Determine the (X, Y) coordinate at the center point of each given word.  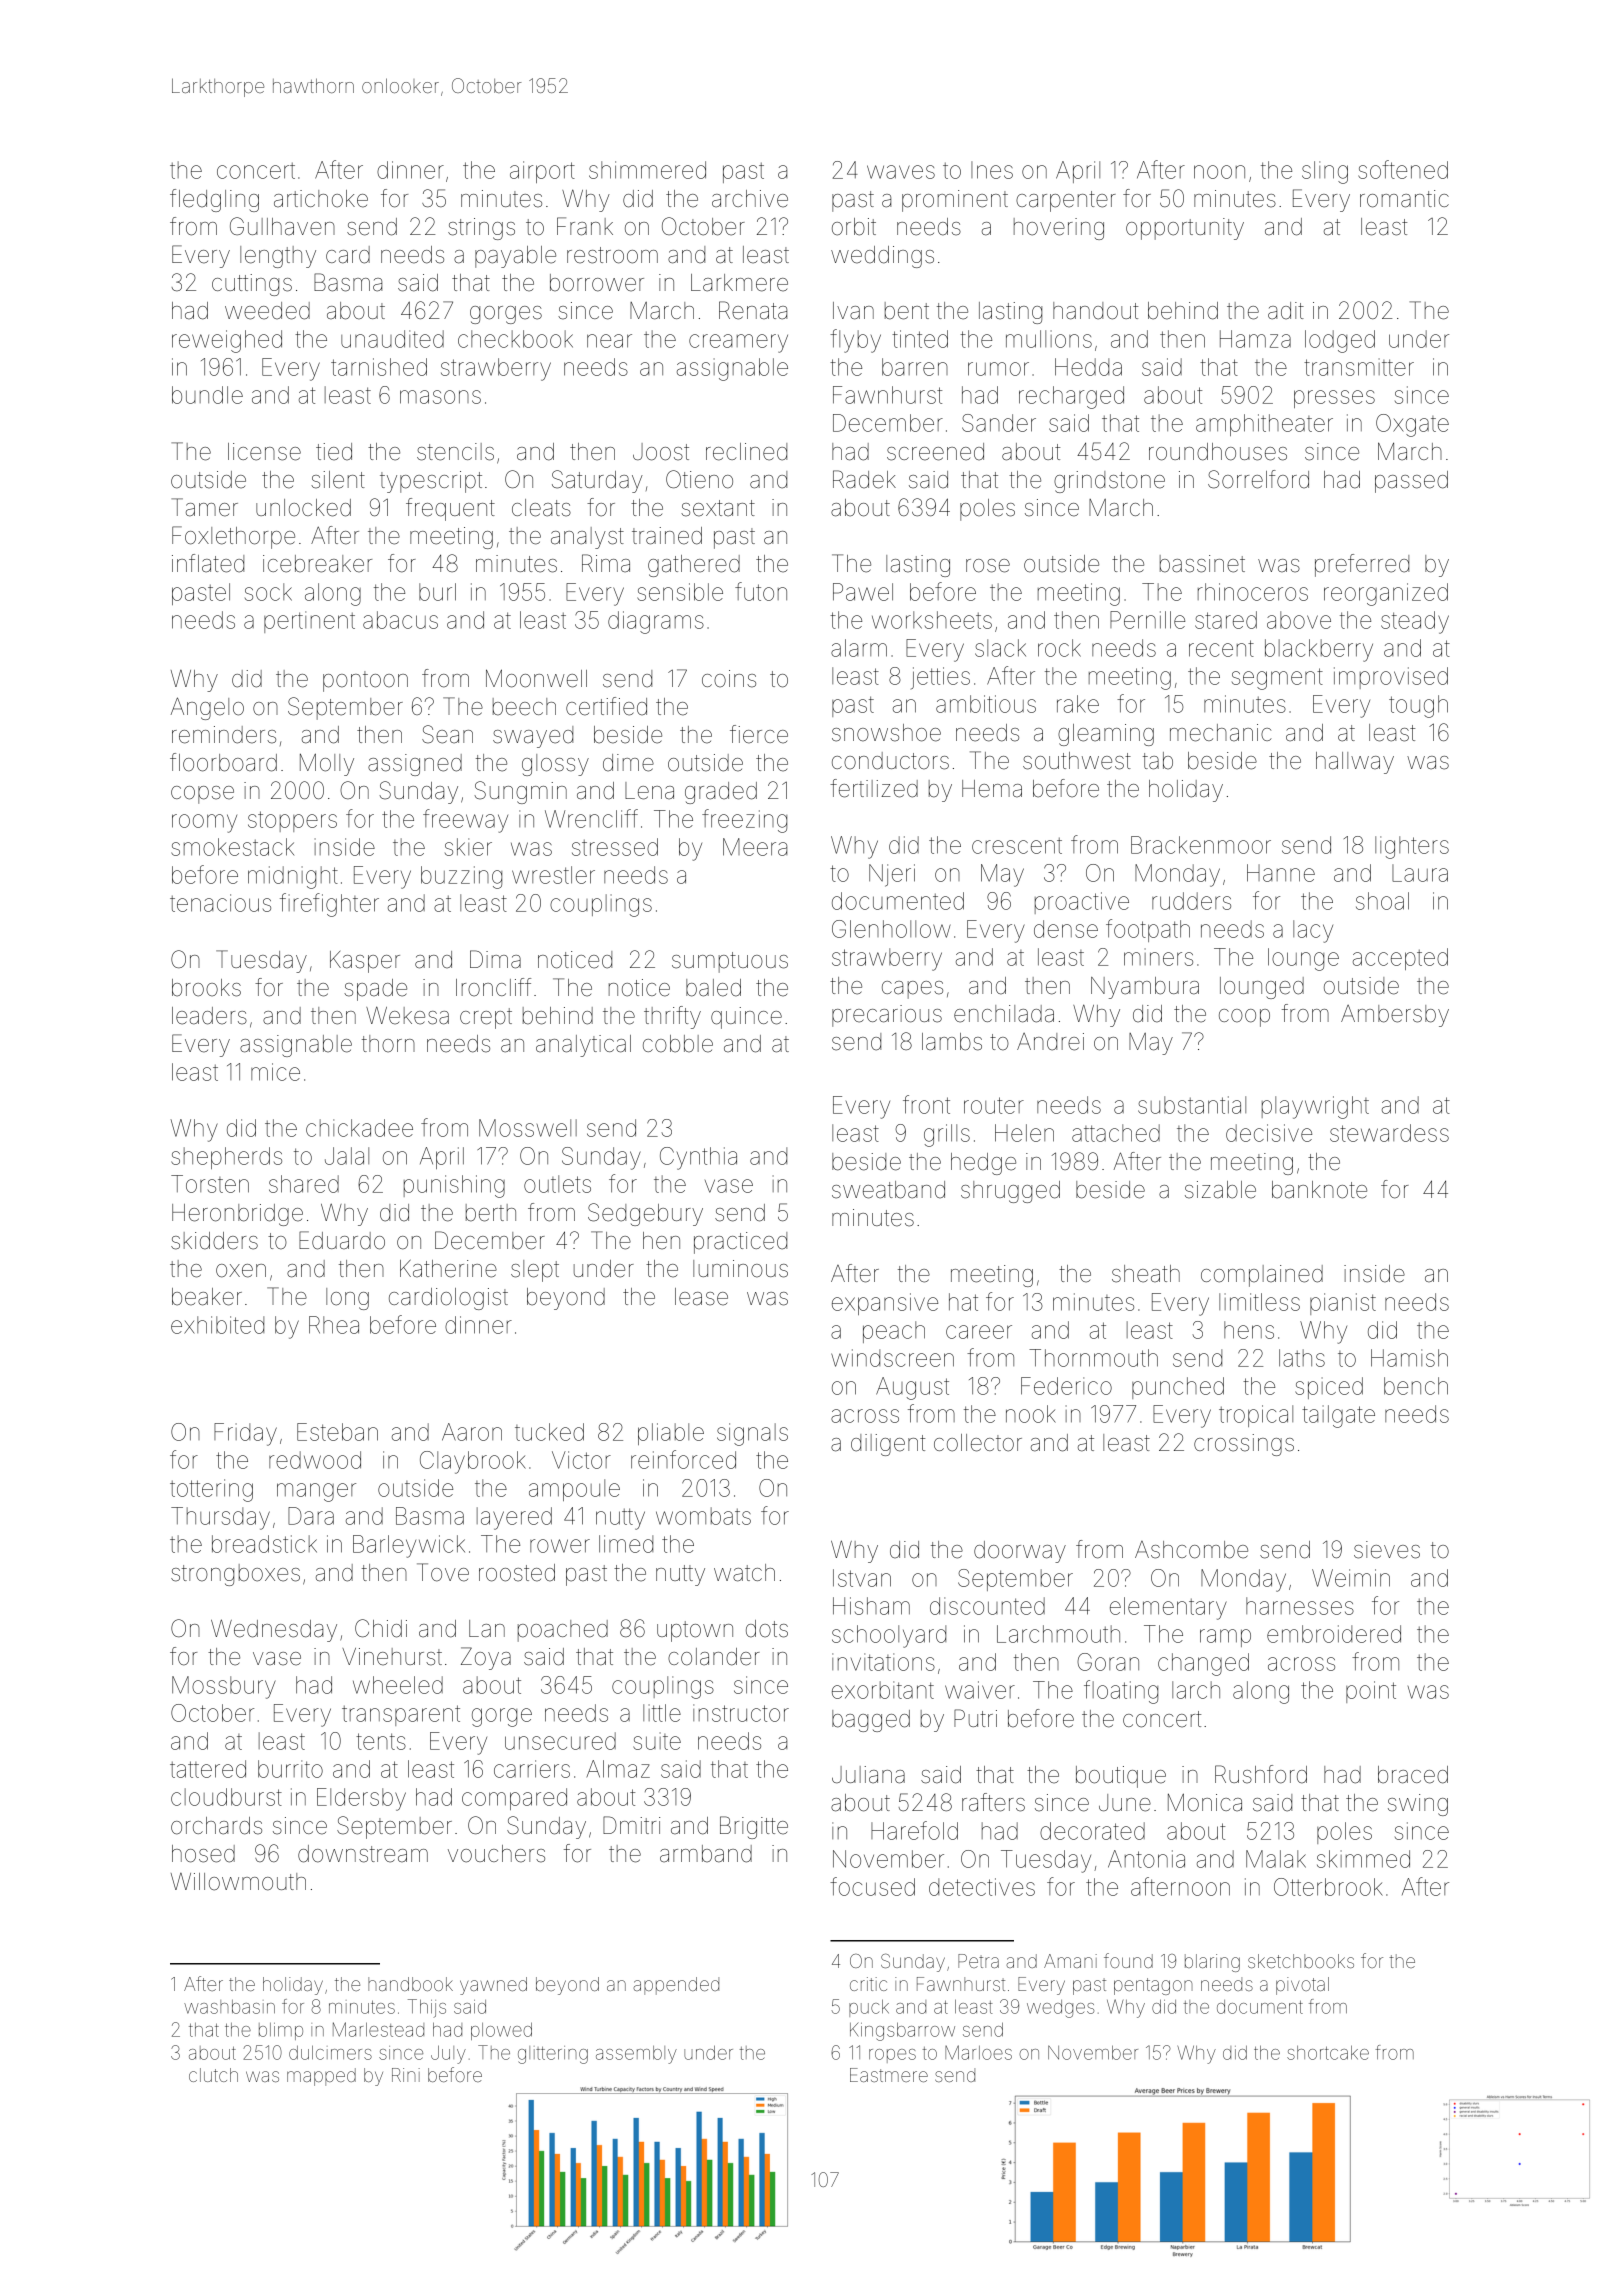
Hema (992, 789)
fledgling (214, 200)
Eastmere (889, 2075)
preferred (1362, 565)
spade (375, 990)
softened (1403, 169)
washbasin (229, 2007)
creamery (738, 343)
